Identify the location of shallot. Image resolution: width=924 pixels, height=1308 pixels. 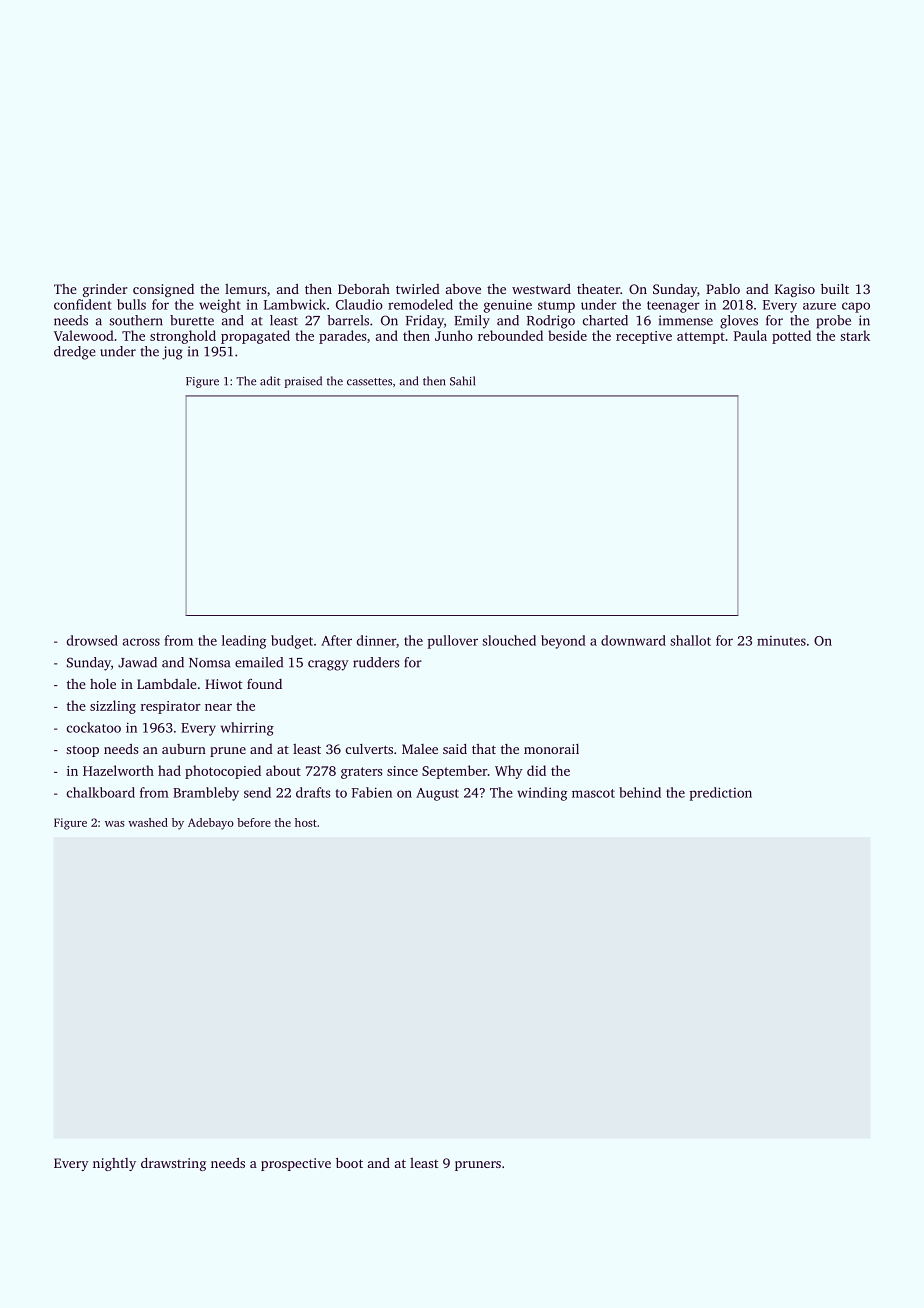
(690, 640).
